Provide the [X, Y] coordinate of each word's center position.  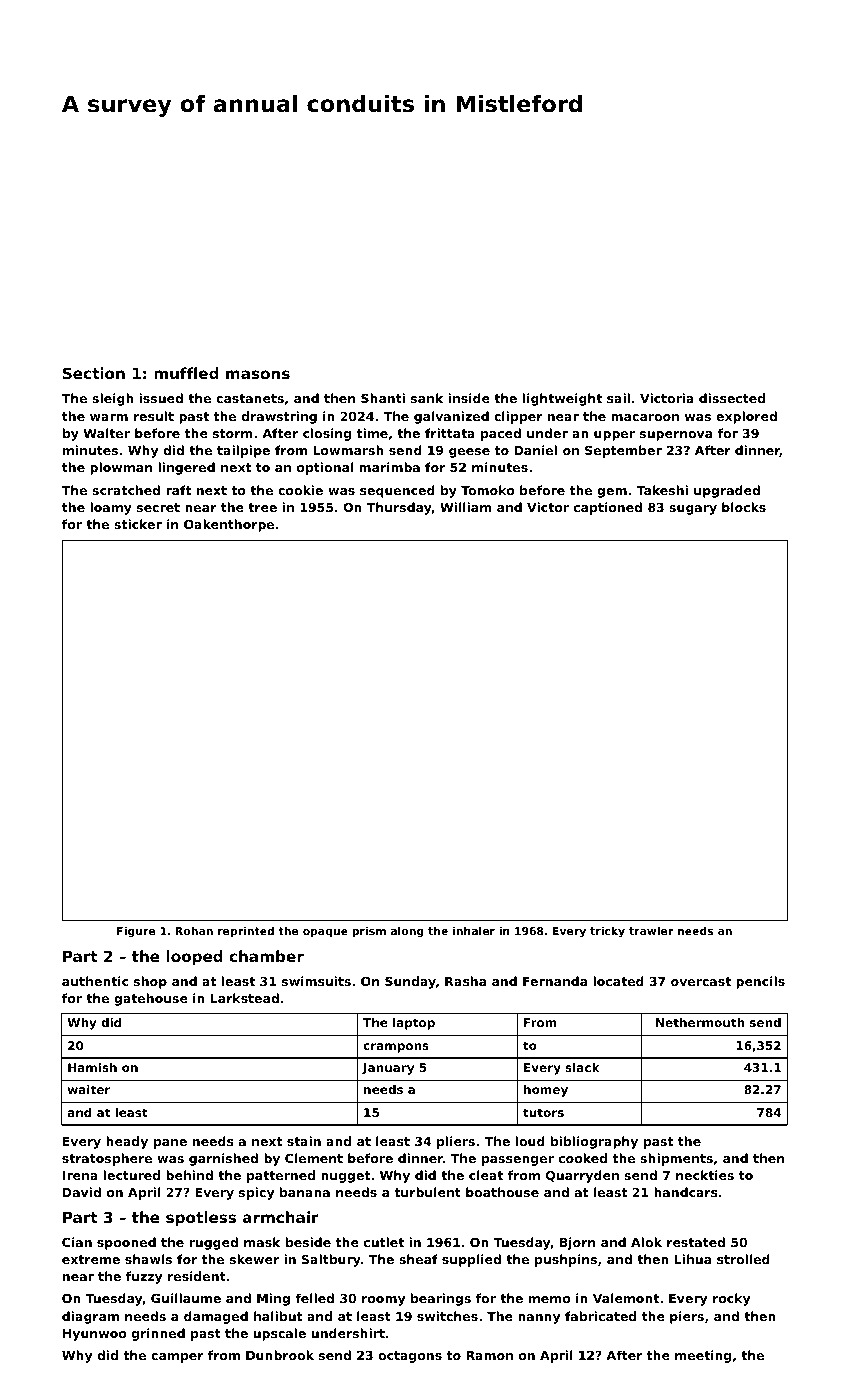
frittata [450, 433]
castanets [250, 398]
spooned [126, 1243]
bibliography [594, 1142]
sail [618, 398]
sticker [138, 524]
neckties [705, 1175]
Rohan [194, 930]
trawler [651, 930]
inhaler [474, 930]
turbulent [427, 1192]
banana [305, 1192]
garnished [223, 1159]
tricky [607, 932]
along [407, 932]
